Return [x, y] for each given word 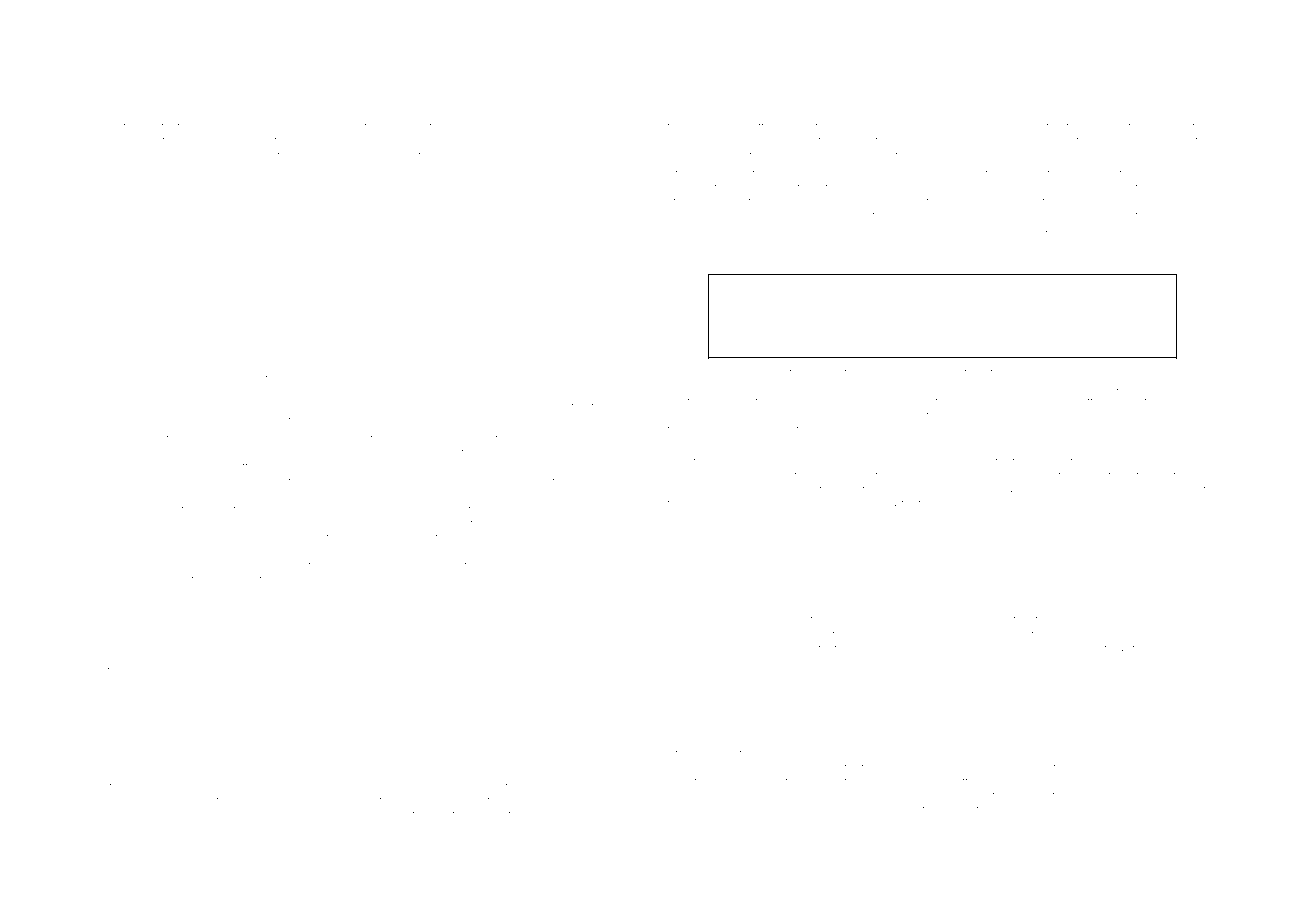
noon [539, 566]
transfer [1055, 619]
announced [1161, 141]
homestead [697, 373]
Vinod [118, 580]
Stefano [580, 140]
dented [1185, 430]
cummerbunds [129, 815]
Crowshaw [288, 126]
